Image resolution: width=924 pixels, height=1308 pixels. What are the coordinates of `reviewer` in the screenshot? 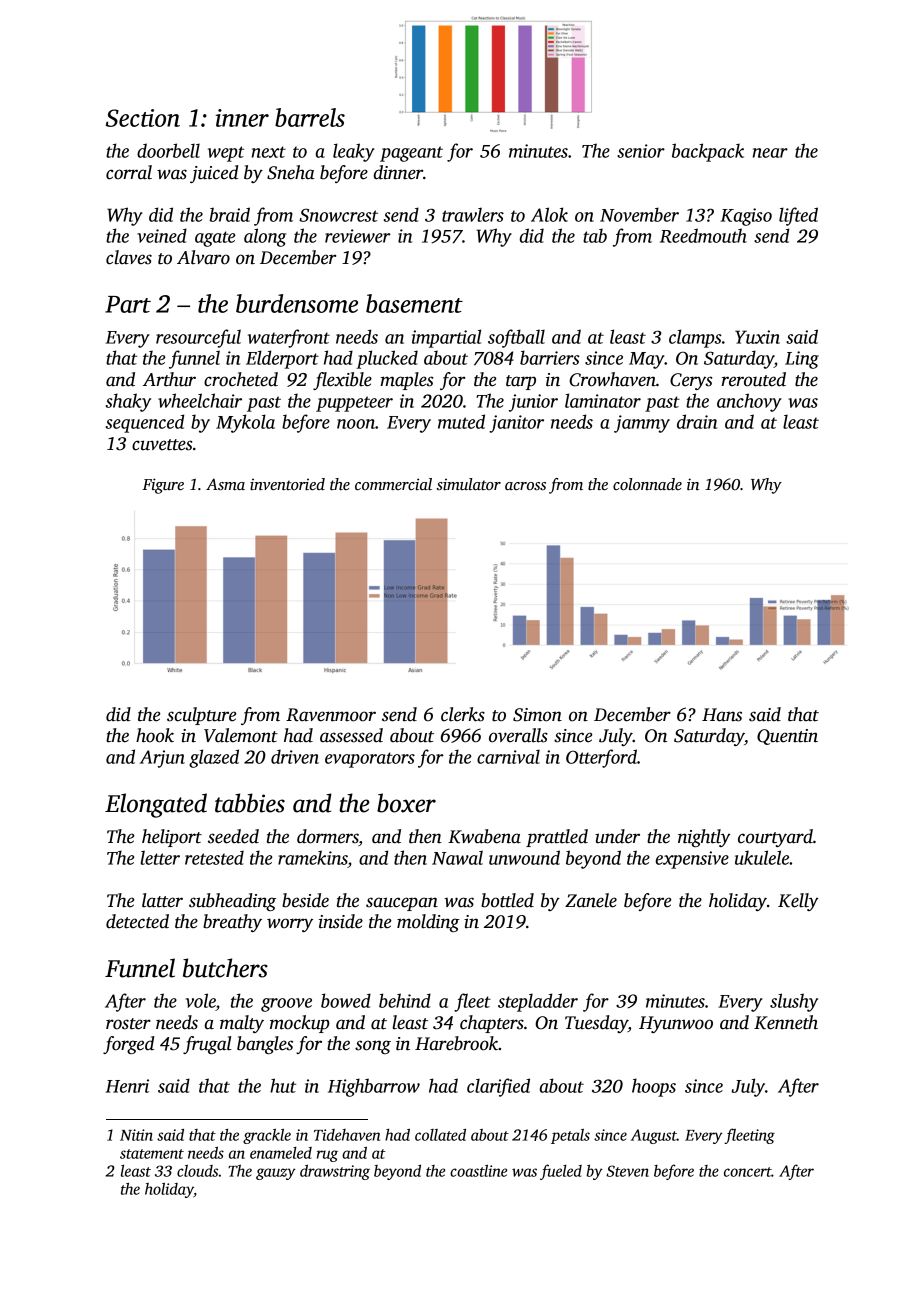 It's located at (358, 236).
